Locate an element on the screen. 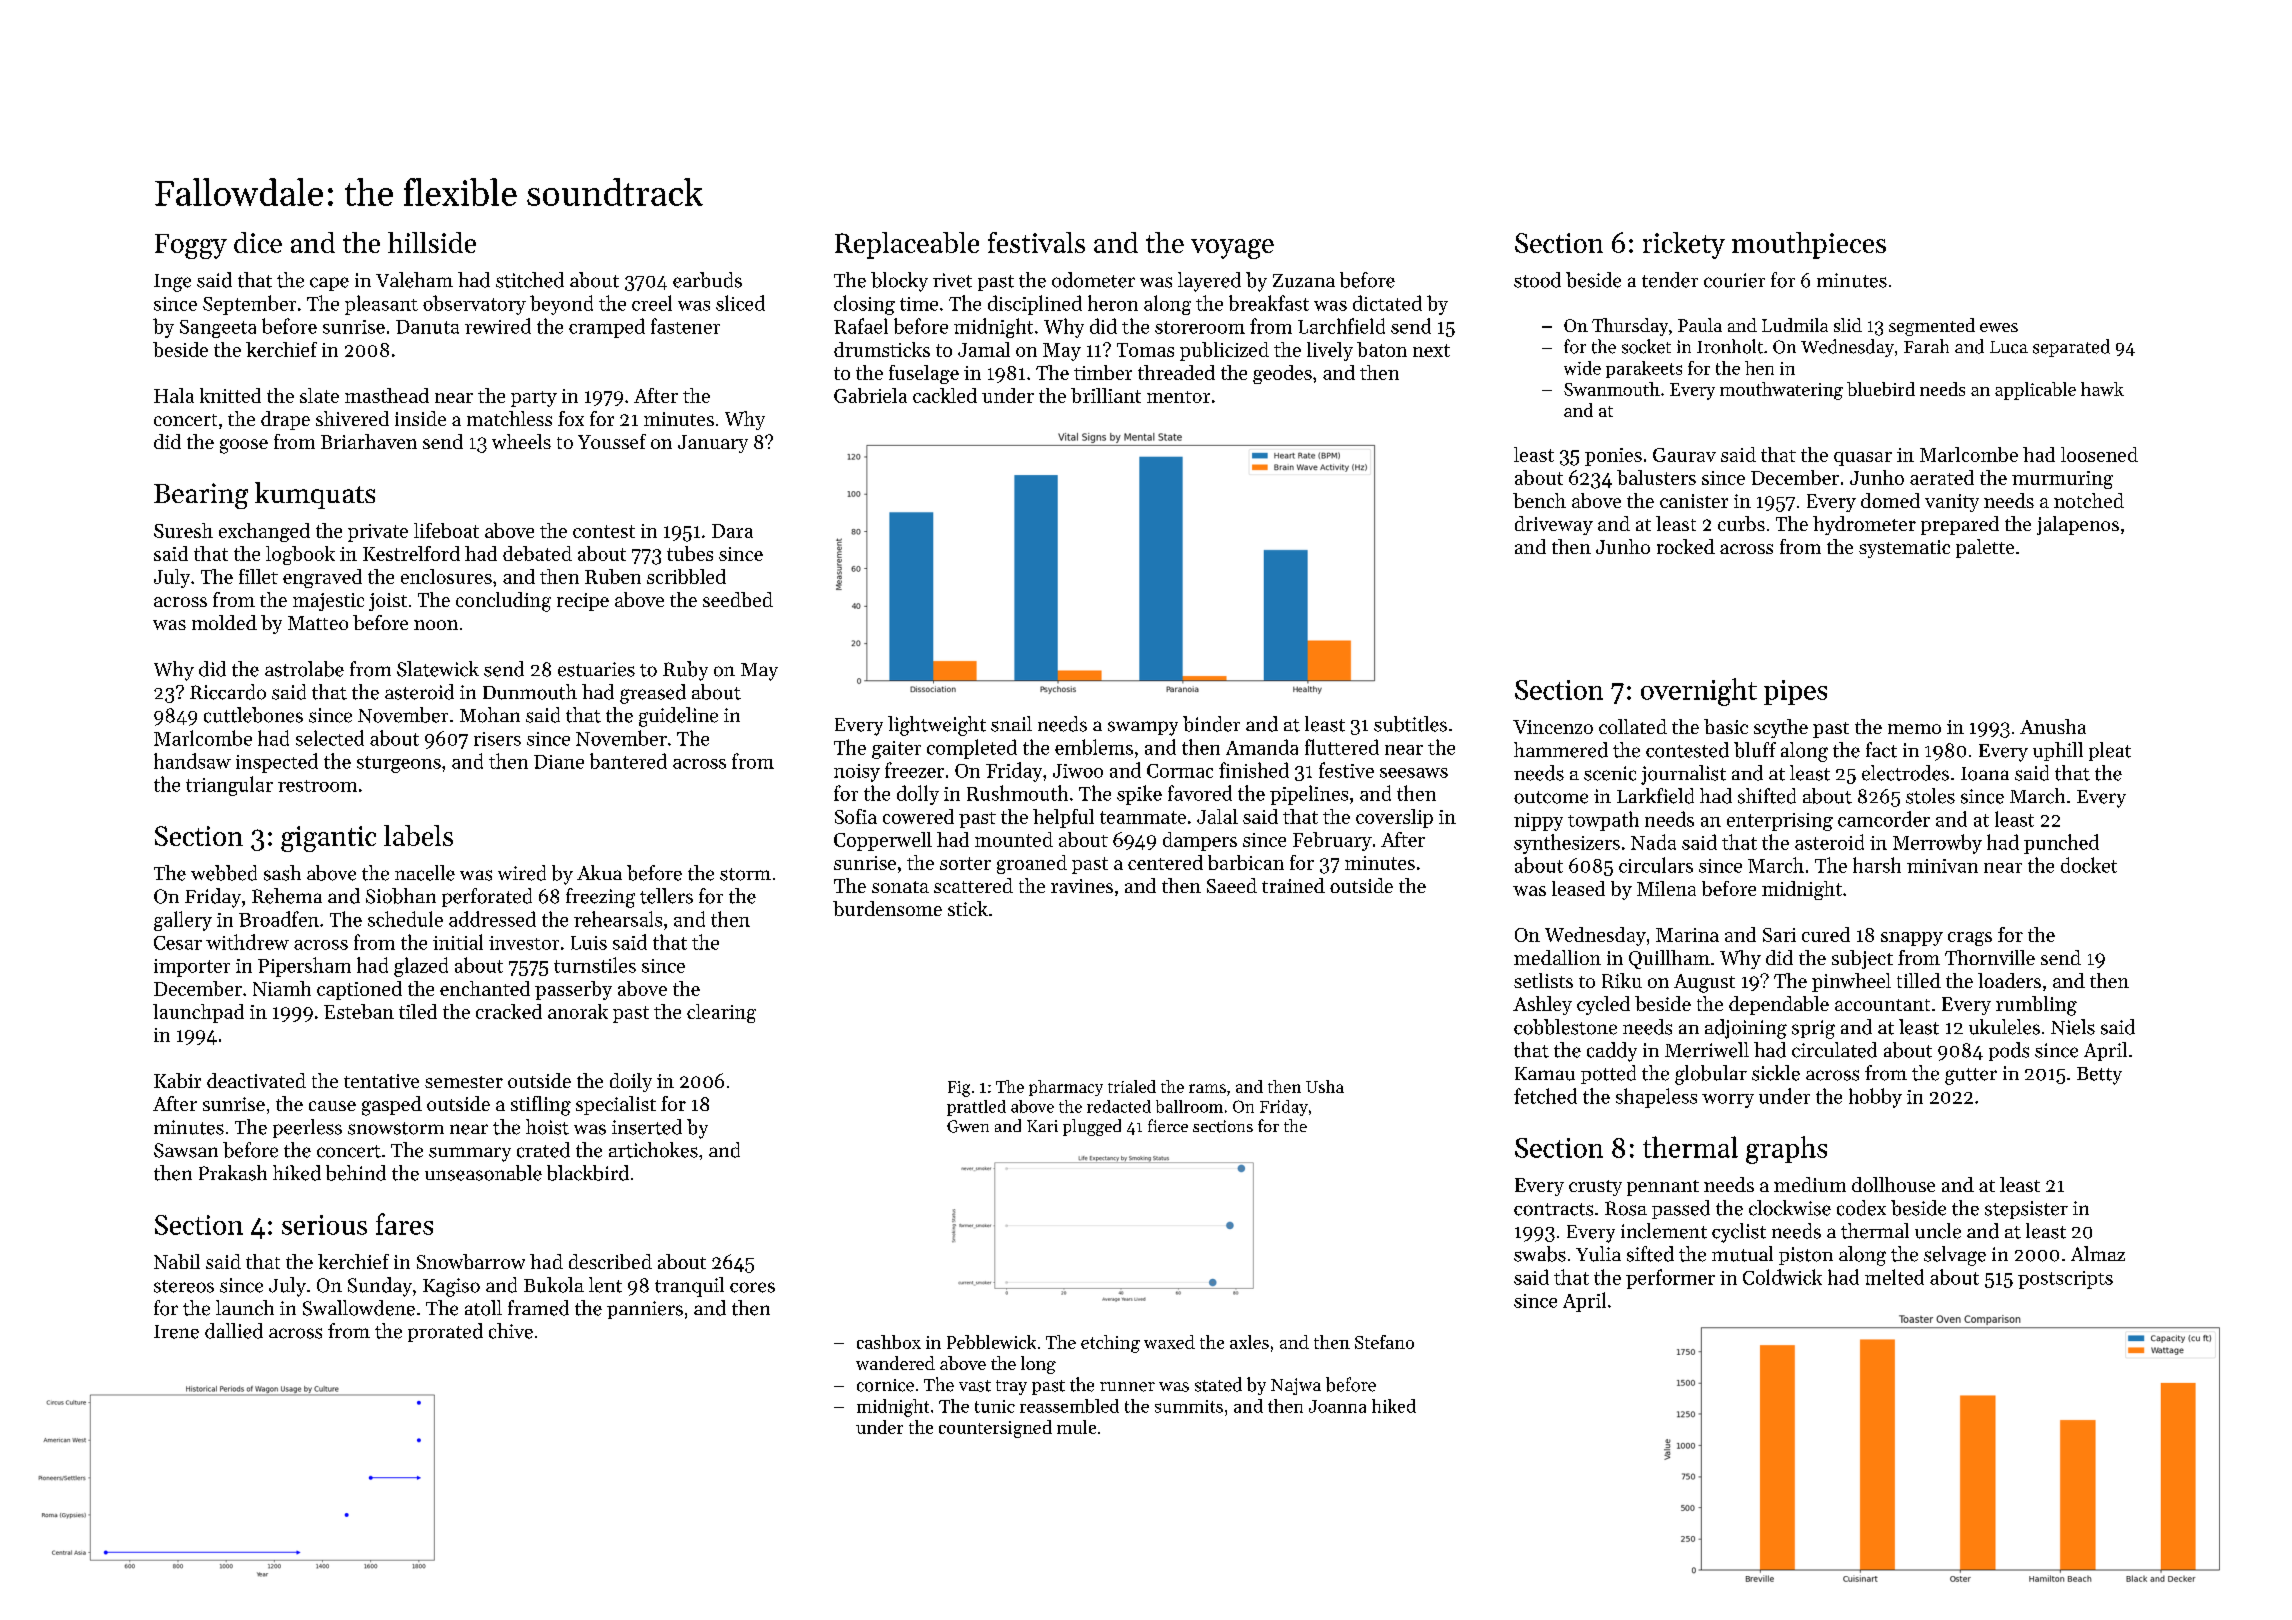 The height and width of the screenshot is (1620, 2292). dolly is located at coordinates (918, 795).
